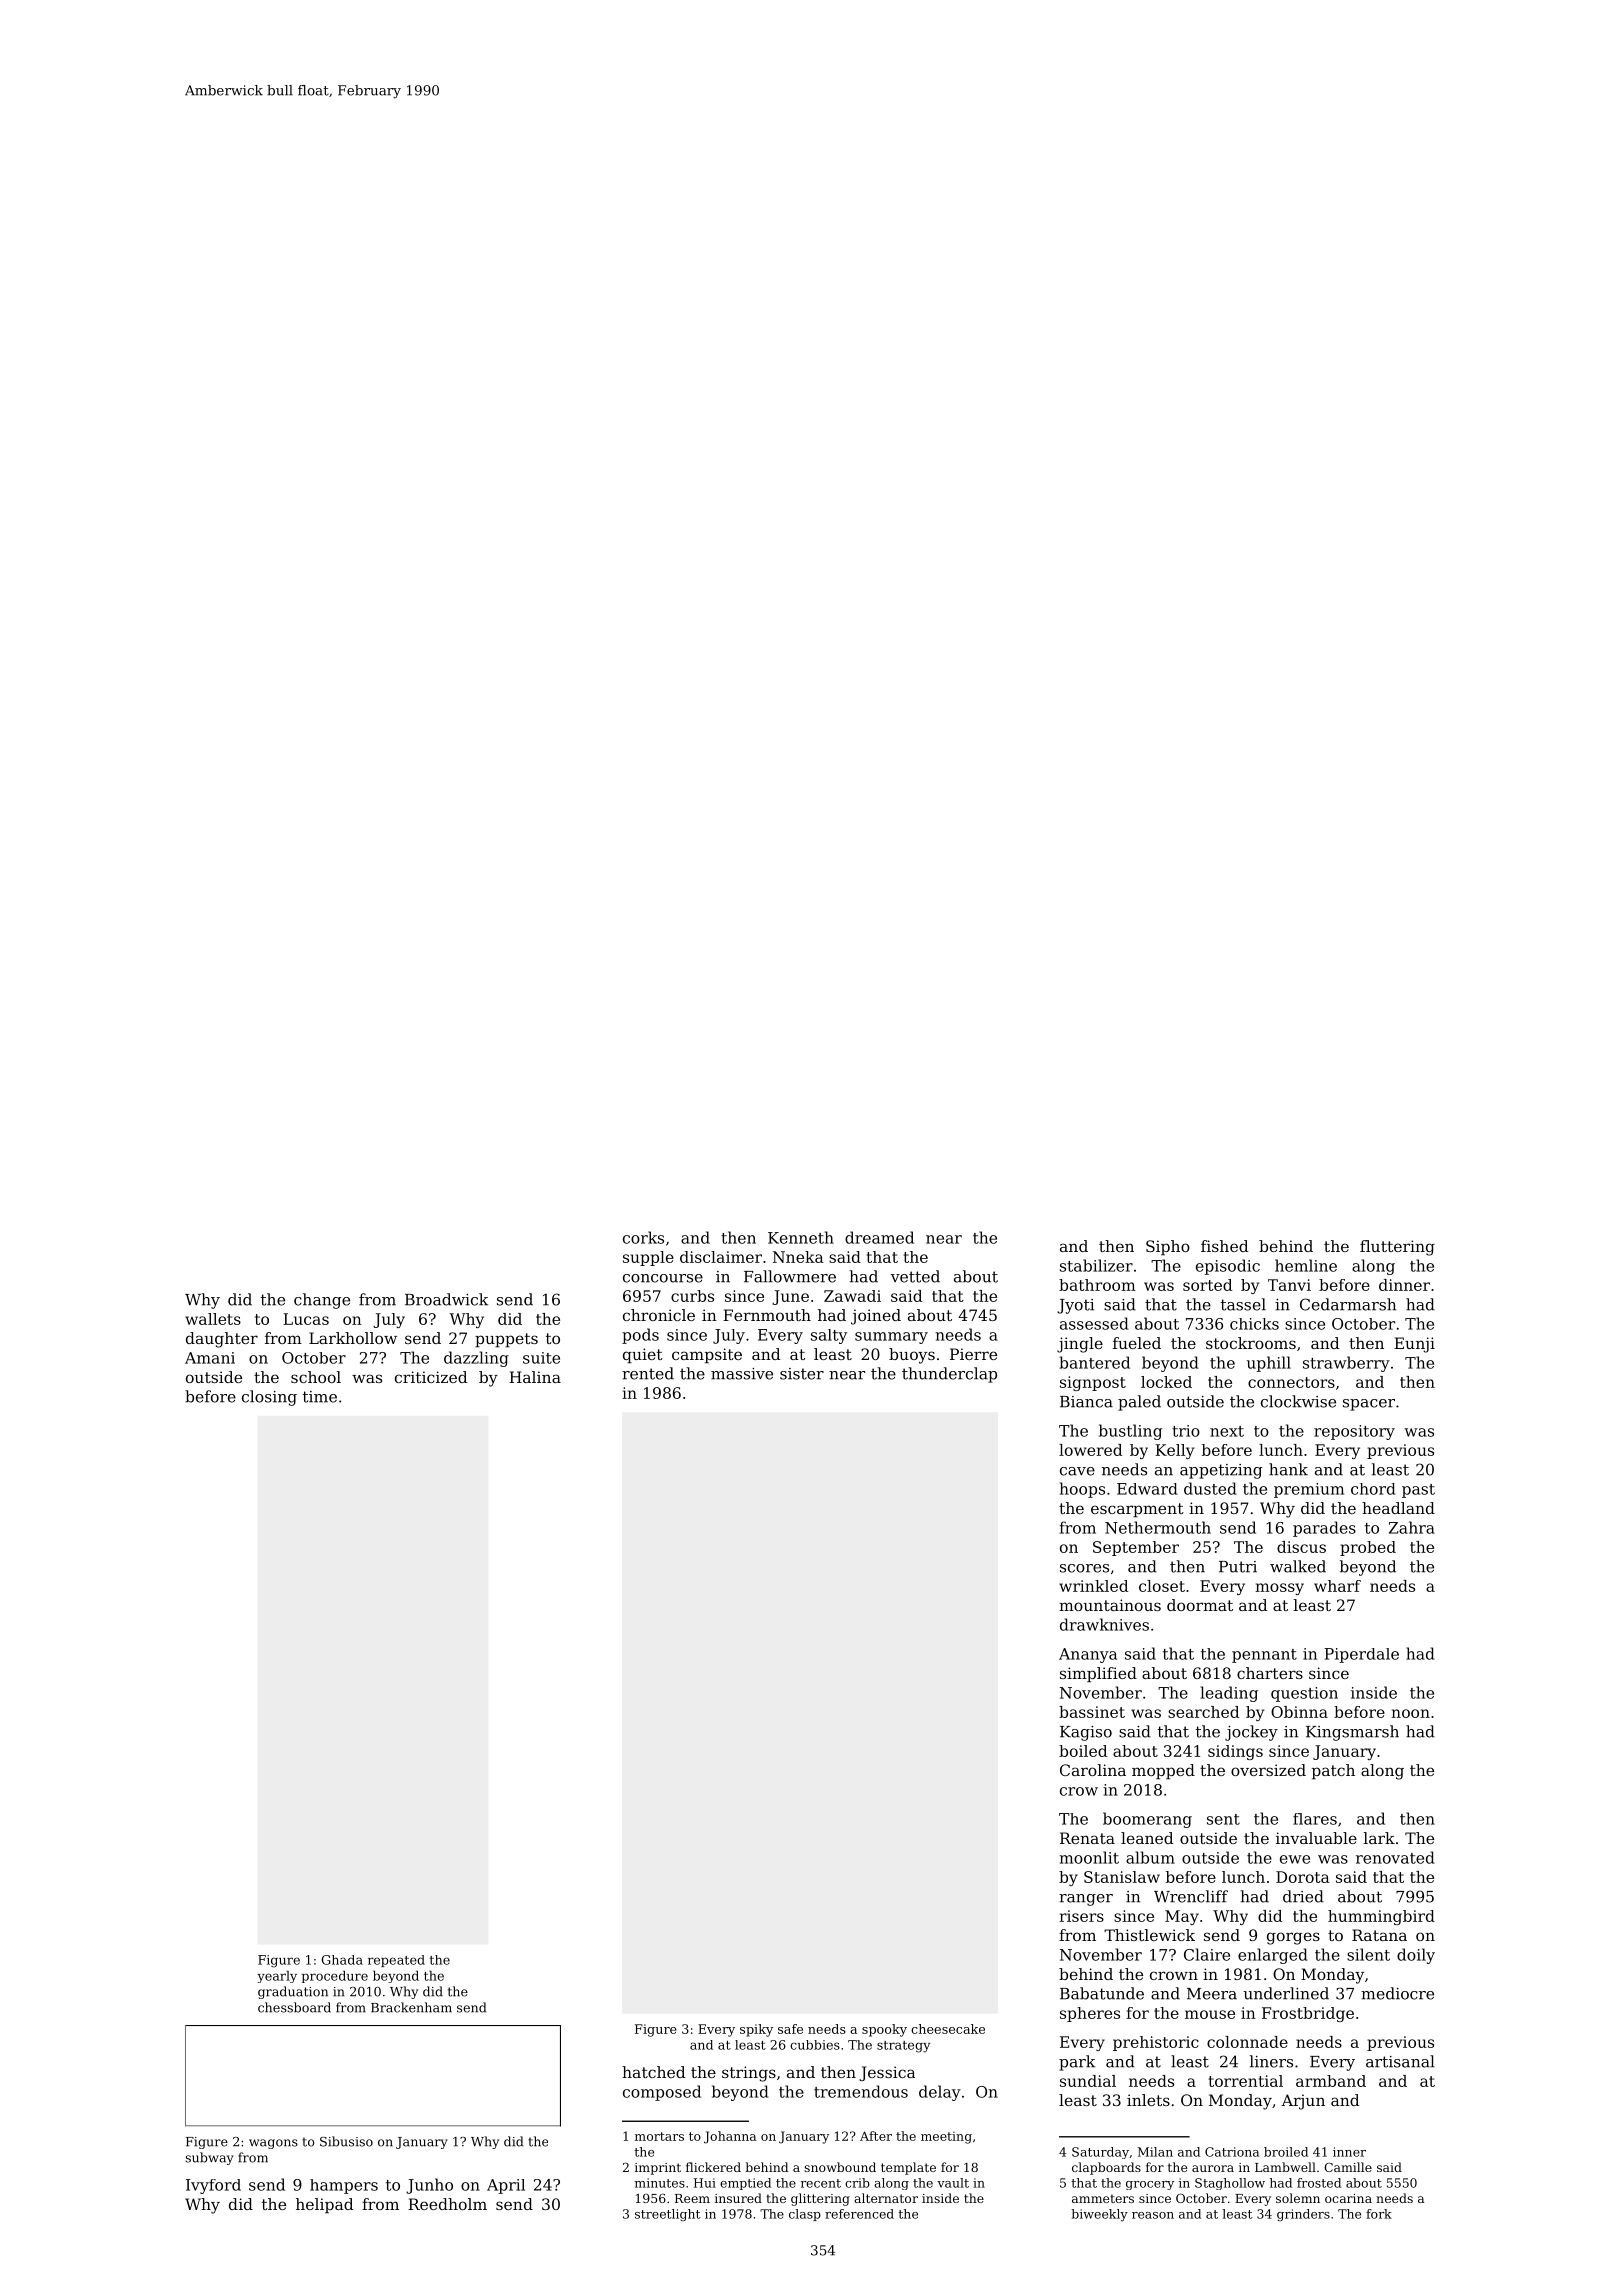  What do you see at coordinates (1361, 1655) in the screenshot?
I see `Piperdale` at bounding box center [1361, 1655].
